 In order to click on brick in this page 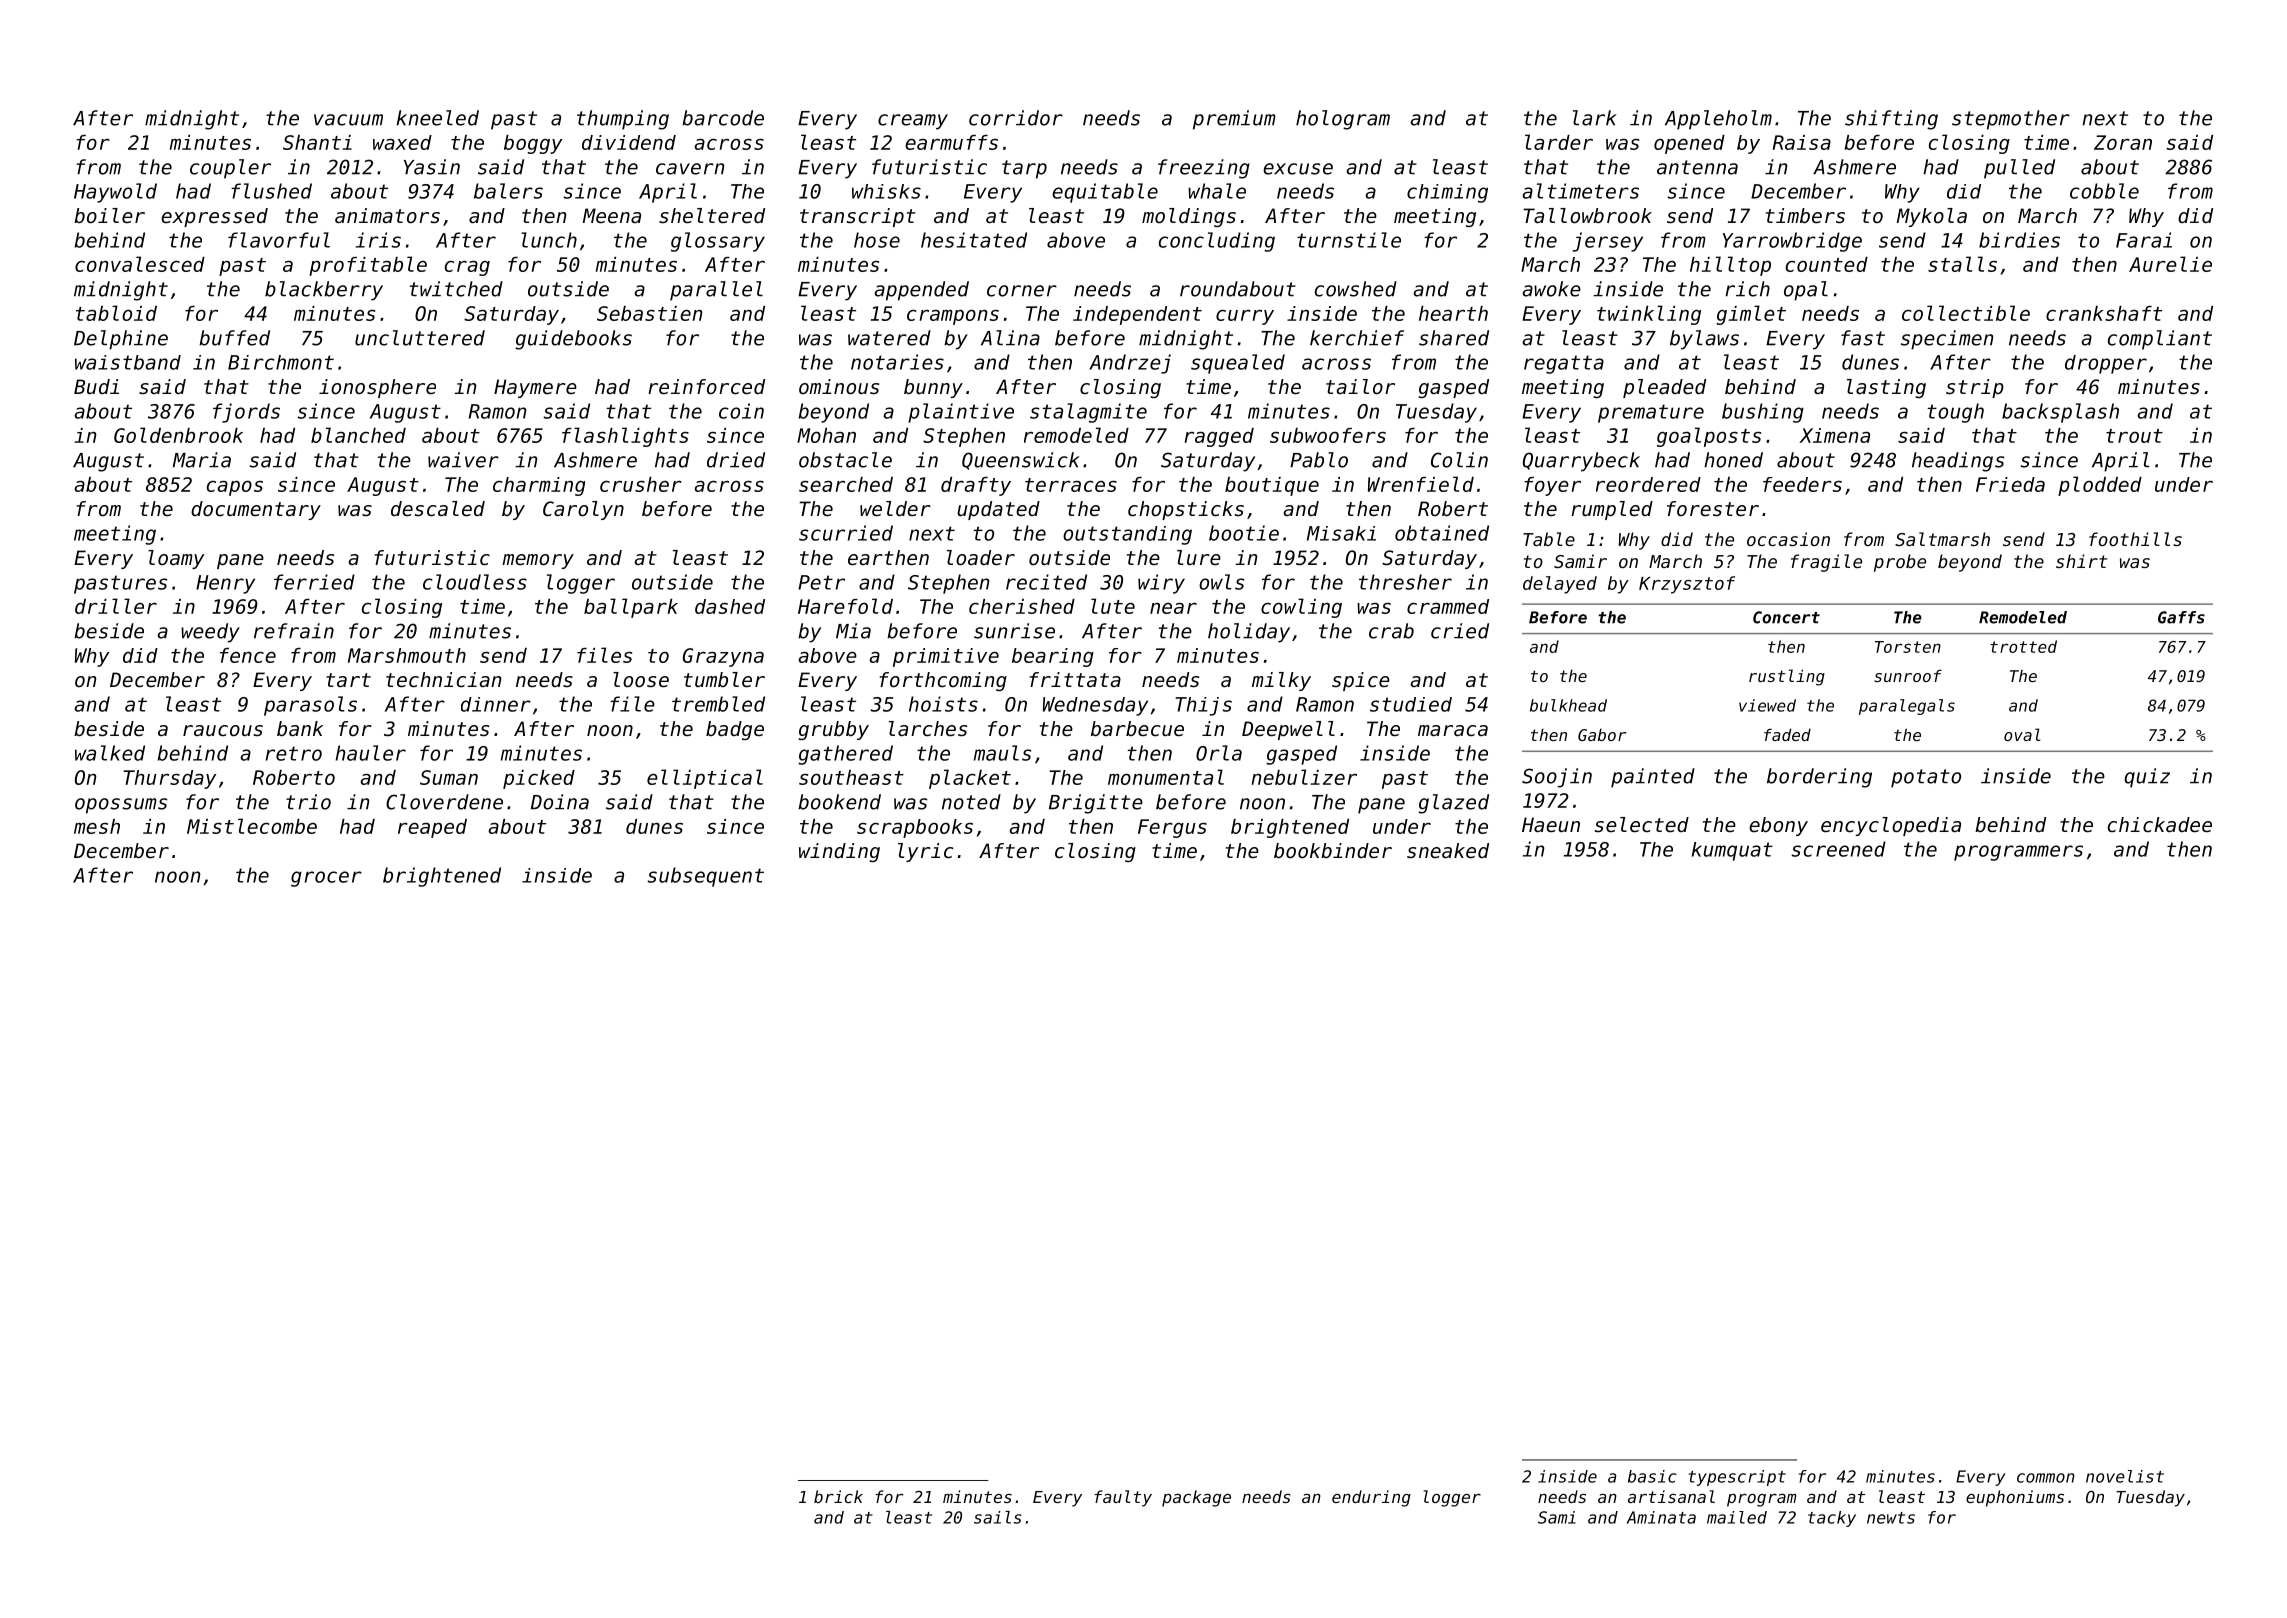, I will do `click(838, 1496)`.
